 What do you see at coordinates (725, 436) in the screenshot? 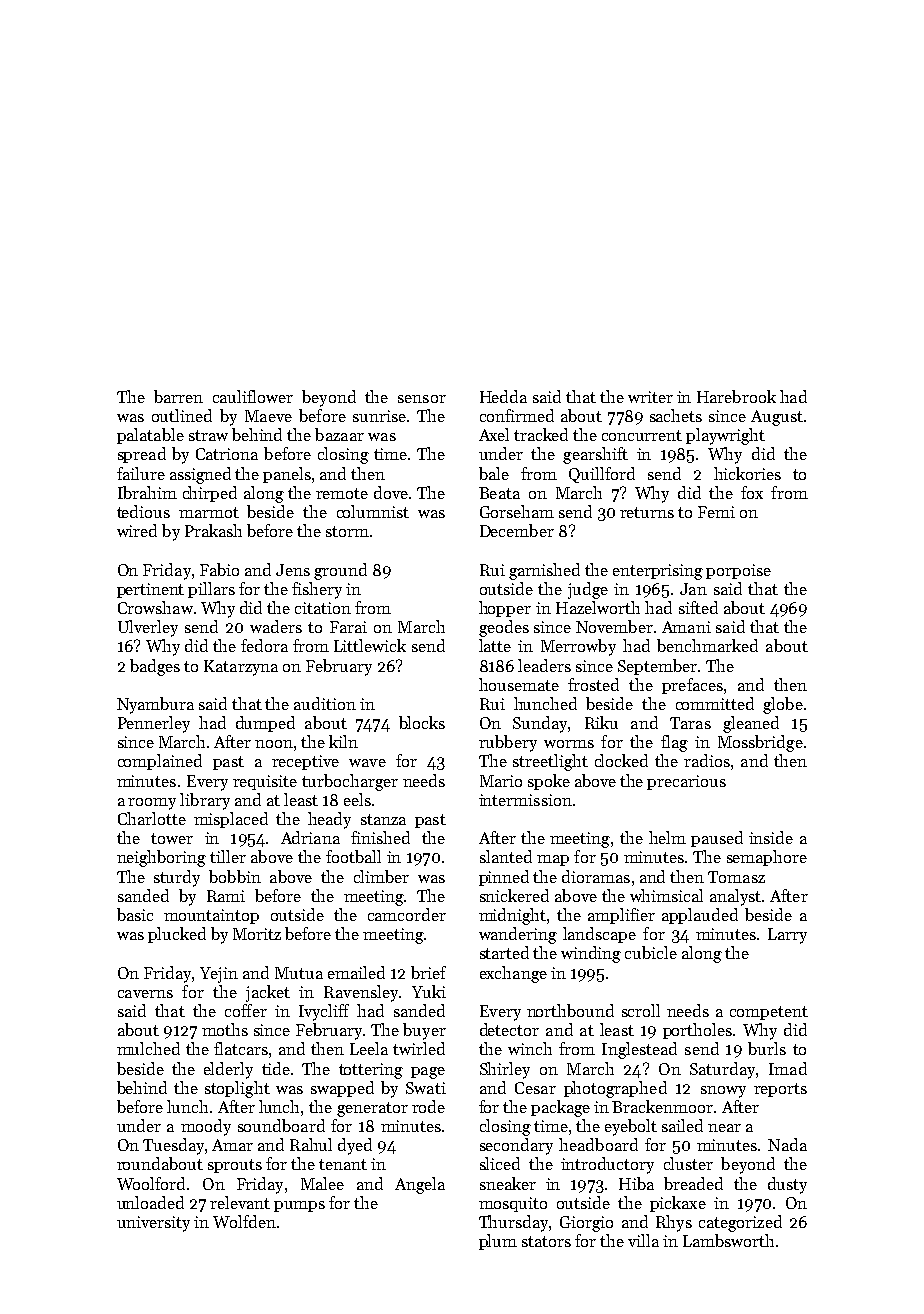
I see `playwright` at bounding box center [725, 436].
